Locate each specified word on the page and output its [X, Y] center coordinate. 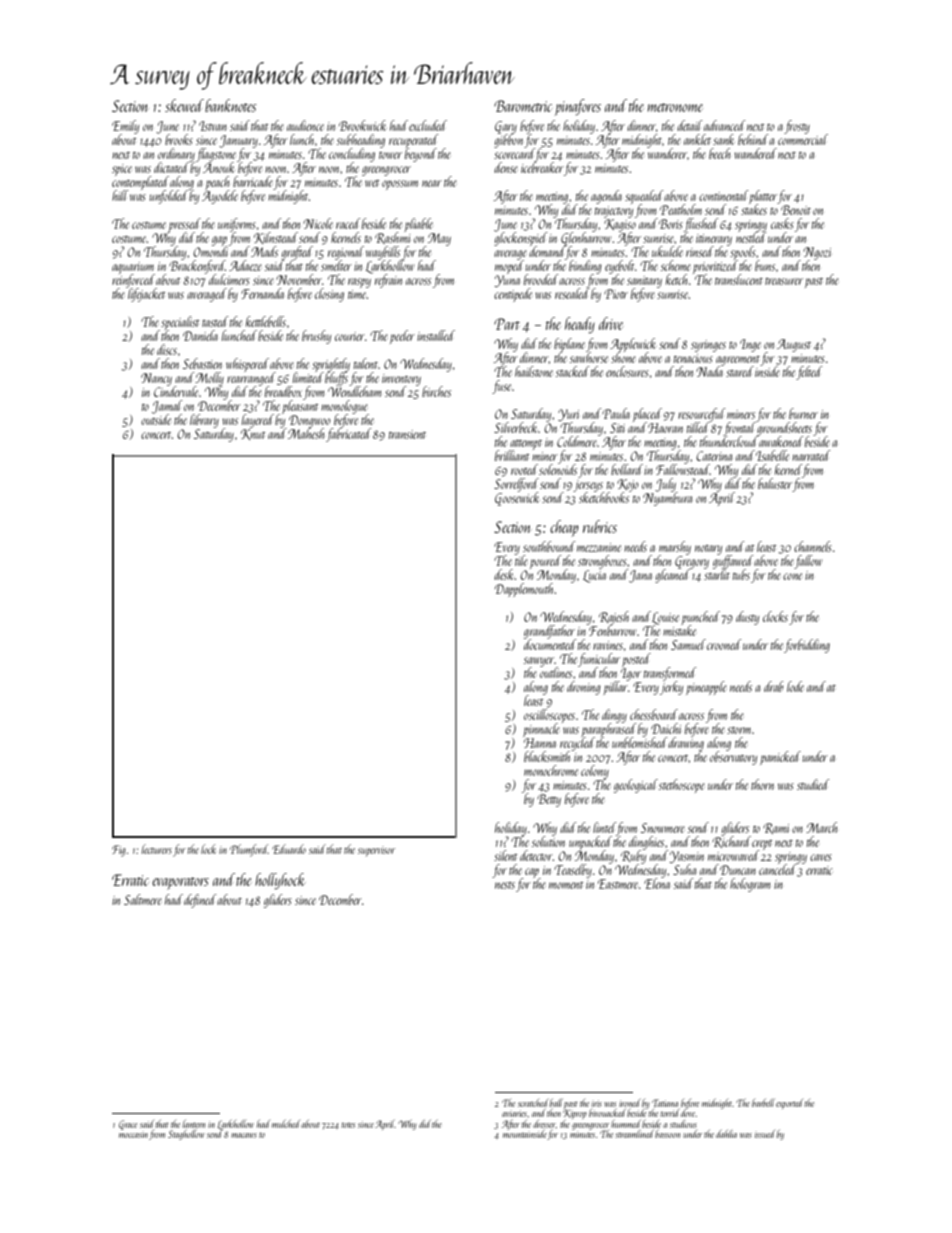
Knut [253, 434]
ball [556, 1103]
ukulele [667, 251]
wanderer [667, 153]
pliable [418, 225]
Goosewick [517, 499]
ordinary [176, 155]
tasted [215, 321]
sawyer [539, 662]
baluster [775, 483]
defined [200, 901]
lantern [194, 1124]
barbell [763, 1103]
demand [547, 251]
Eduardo [289, 849]
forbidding [807, 646]
